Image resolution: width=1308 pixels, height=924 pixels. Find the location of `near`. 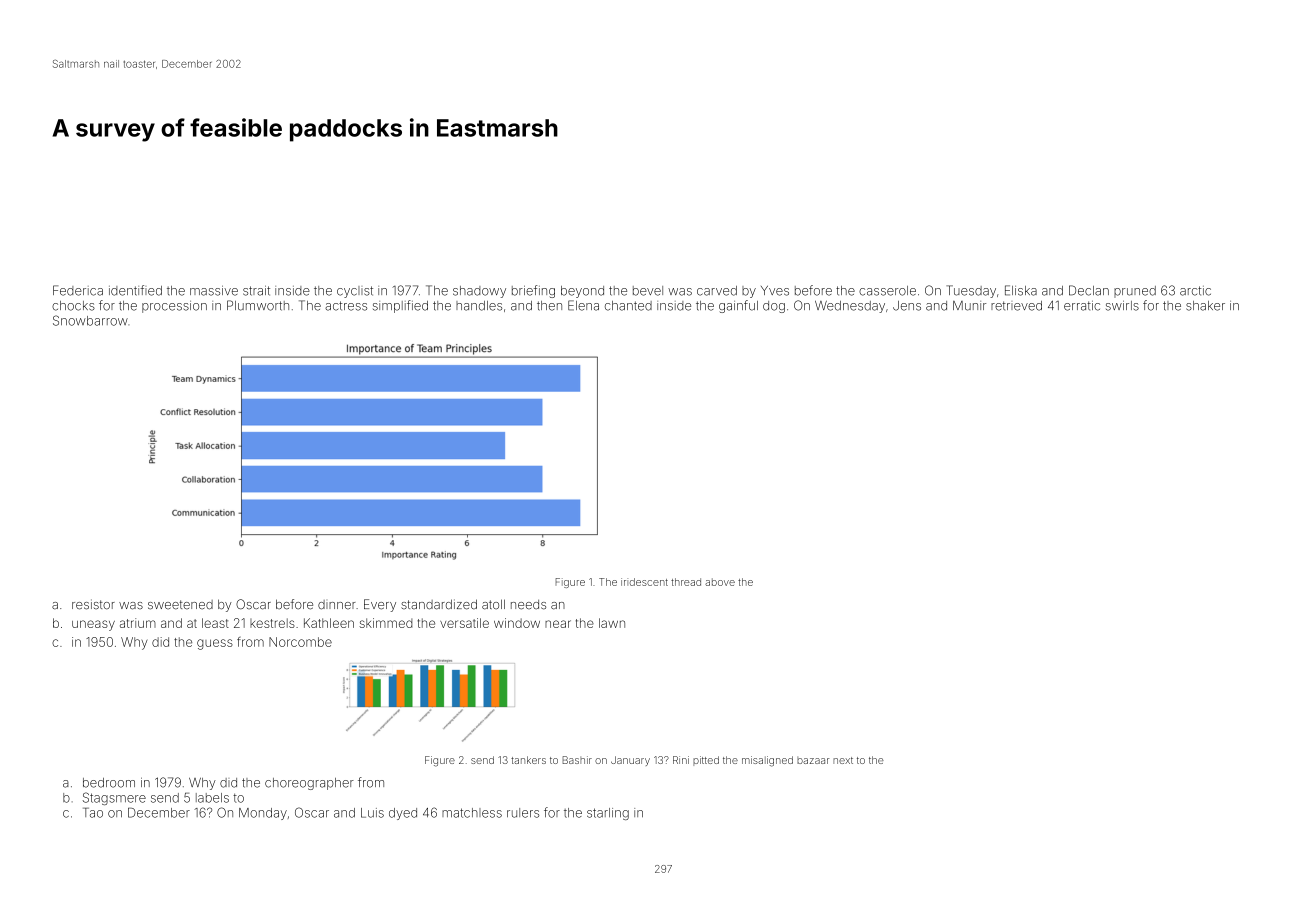

near is located at coordinates (558, 624).
